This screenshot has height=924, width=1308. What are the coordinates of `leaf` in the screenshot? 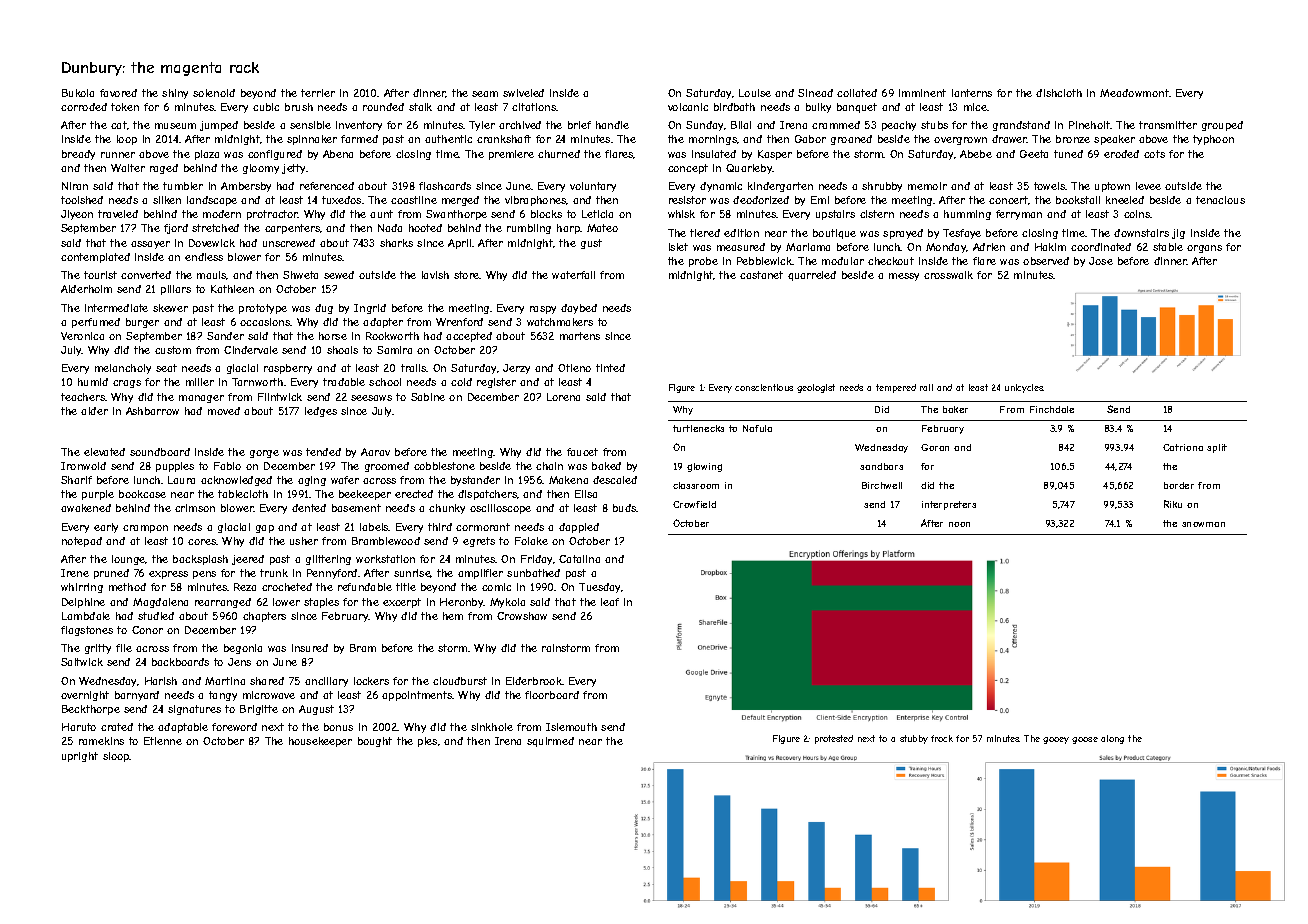 It's located at (610, 602).
